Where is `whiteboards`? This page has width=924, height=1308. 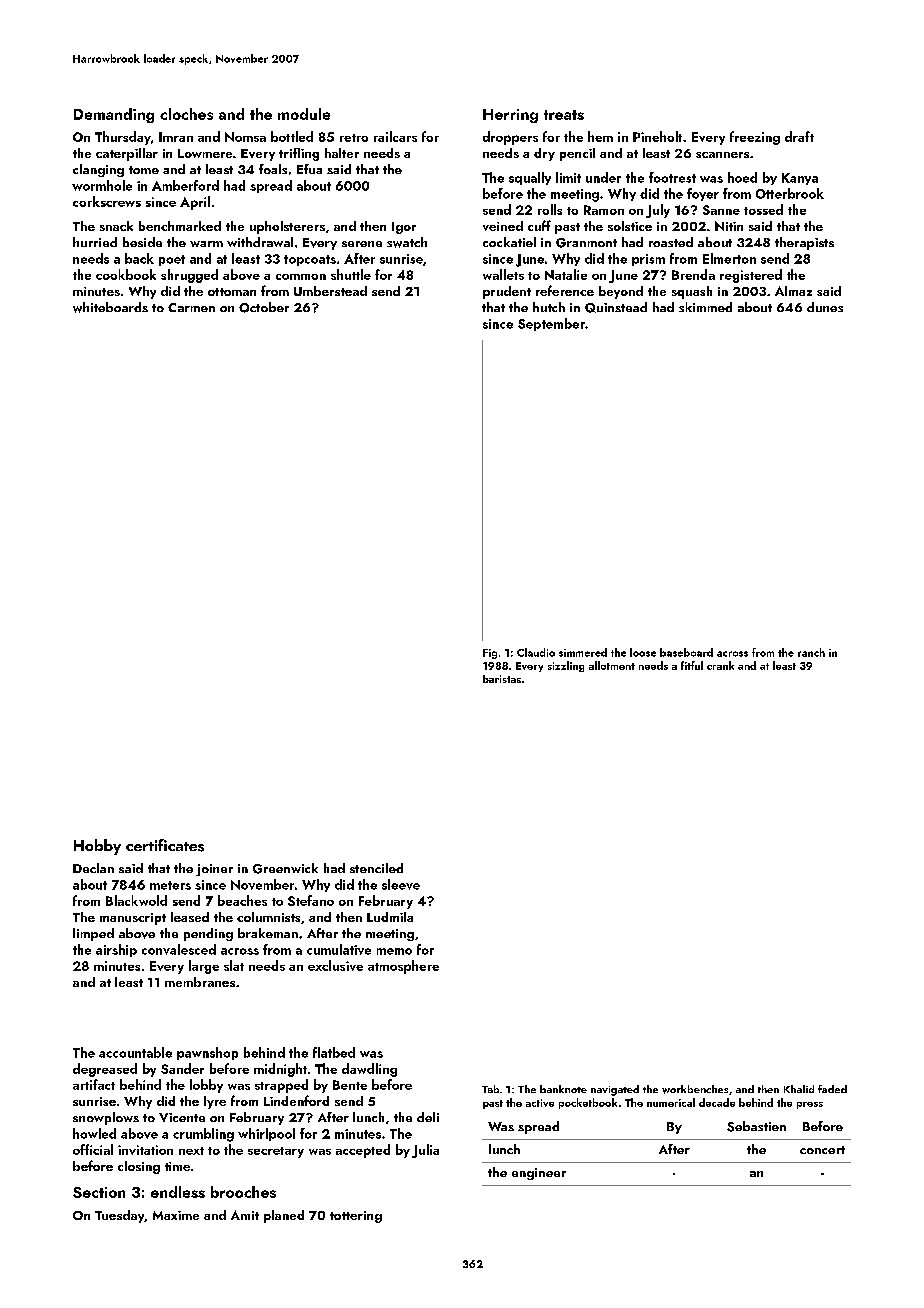 whiteboards is located at coordinates (110, 307).
